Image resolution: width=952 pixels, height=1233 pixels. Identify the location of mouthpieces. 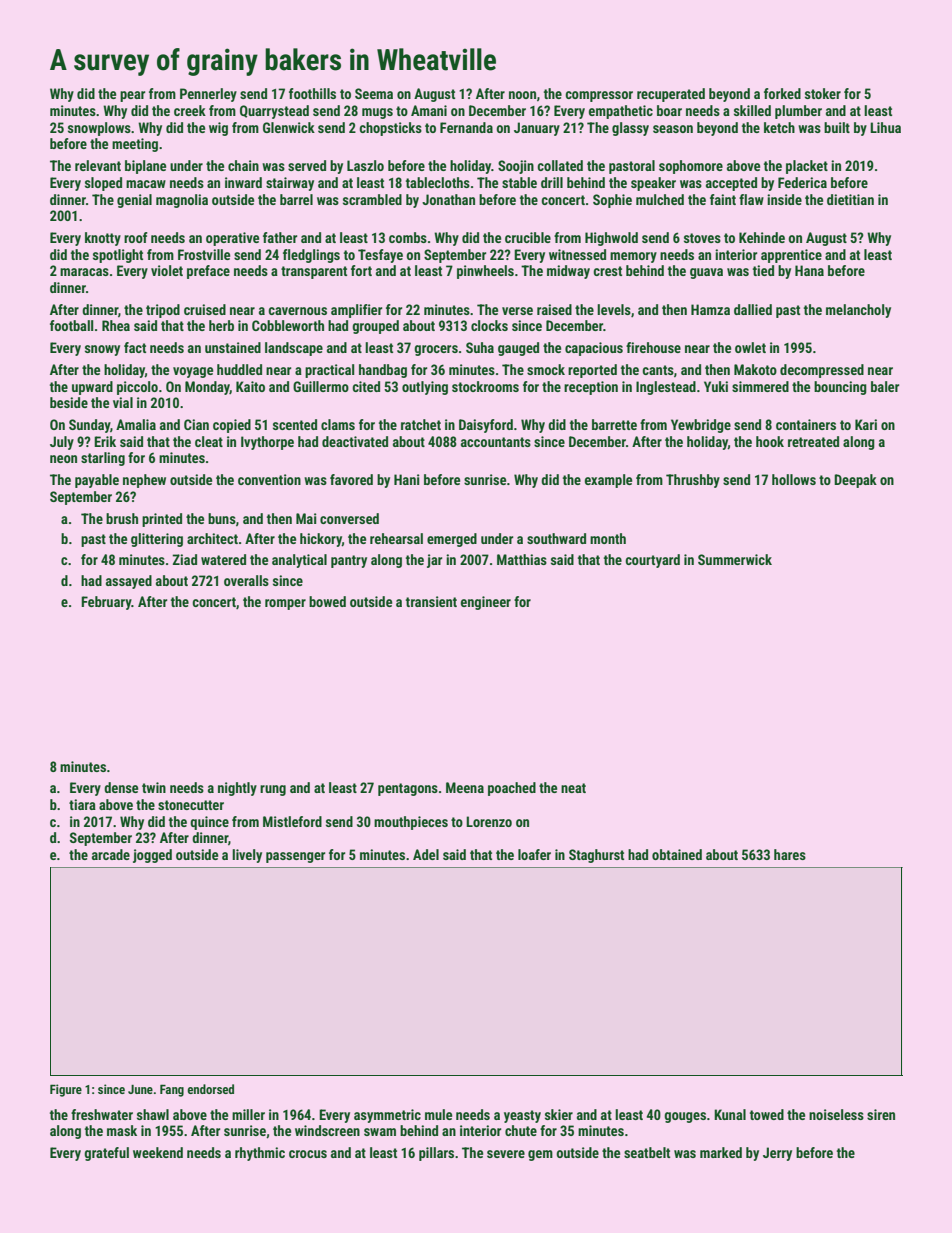
(411, 823).
